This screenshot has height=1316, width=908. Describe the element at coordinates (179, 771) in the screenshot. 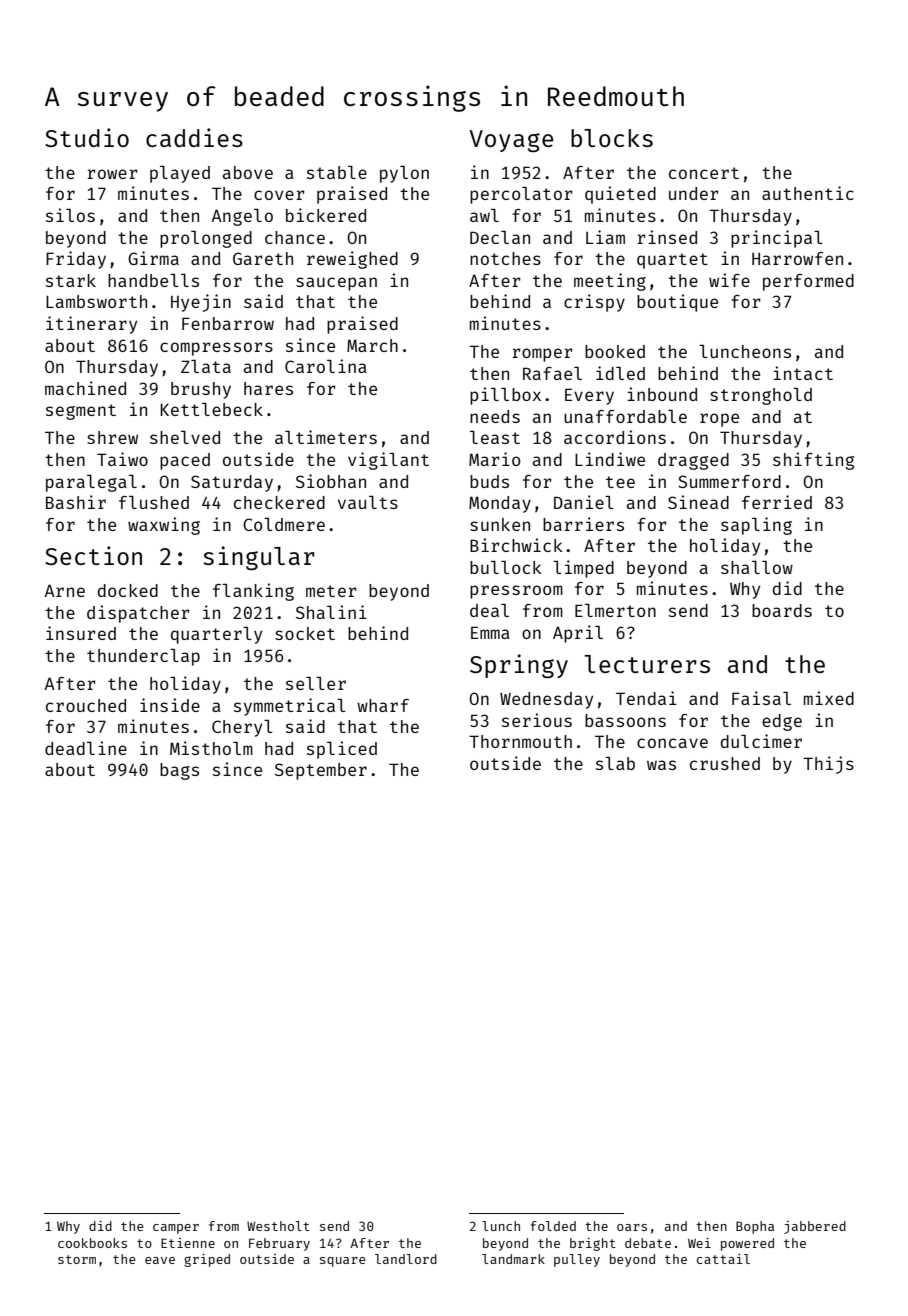

I see `bags` at that location.
